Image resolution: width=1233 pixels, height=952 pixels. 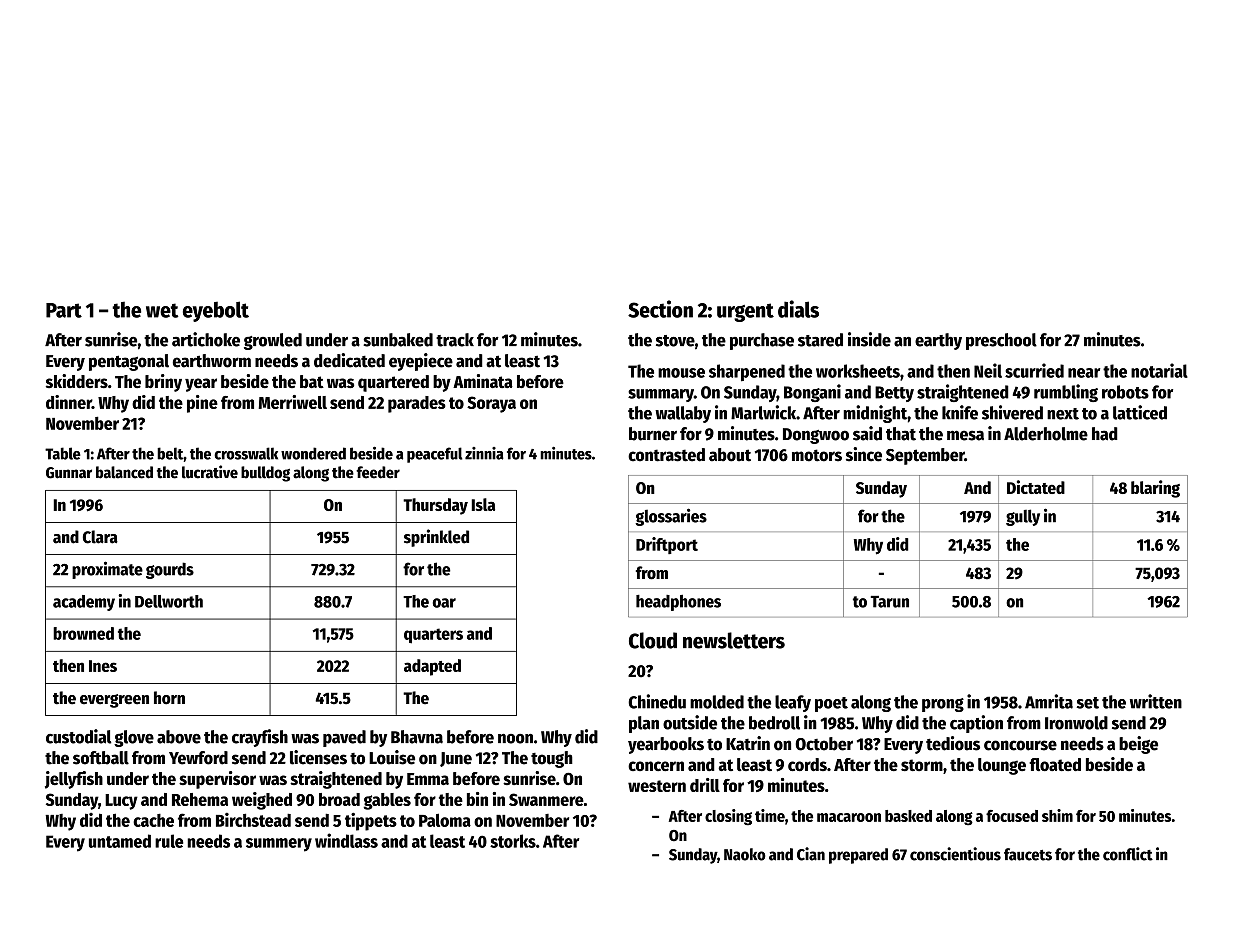 I want to click on untamed, so click(x=120, y=841).
